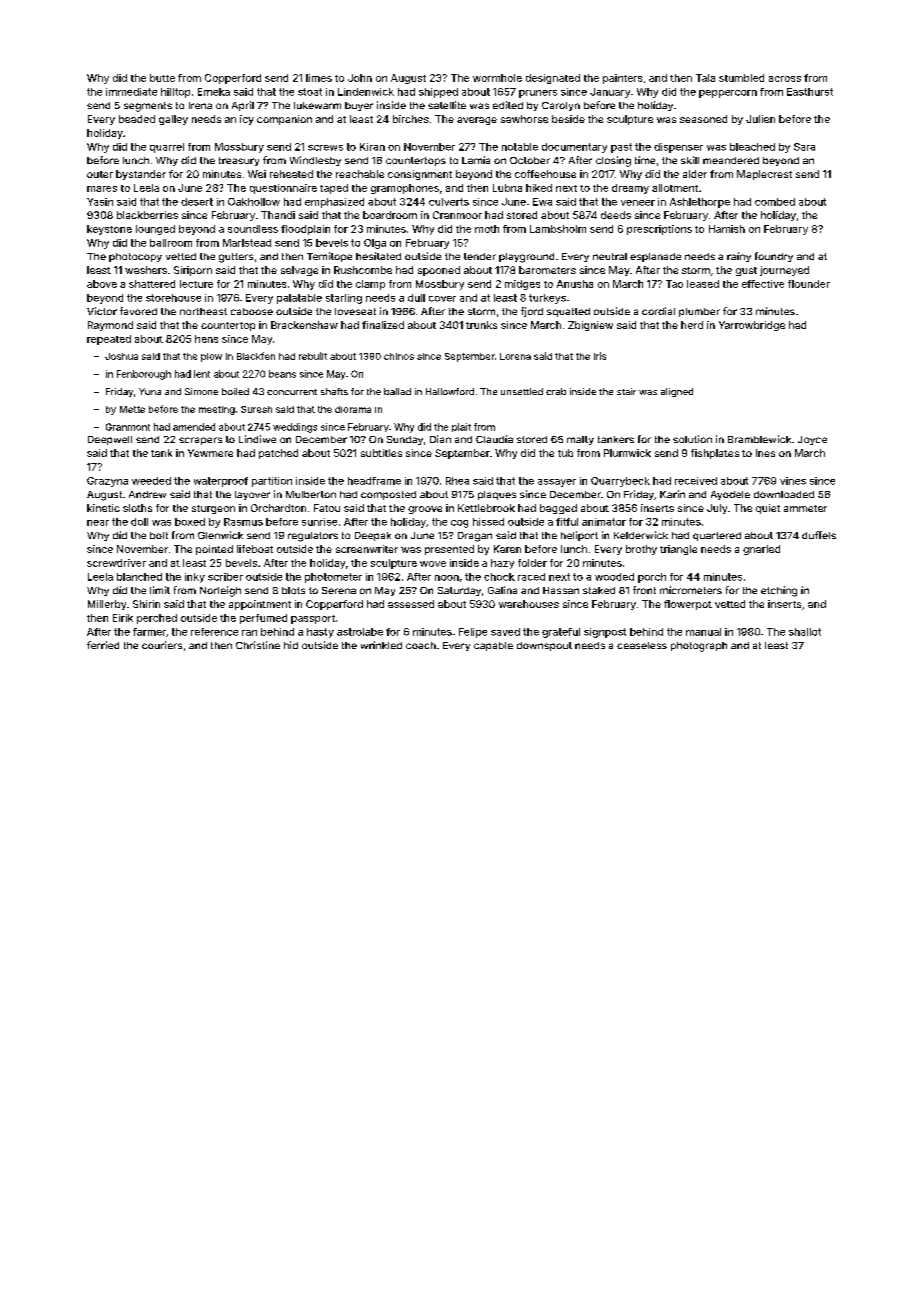 The height and width of the screenshot is (1308, 924). I want to click on pointed, so click(214, 550).
